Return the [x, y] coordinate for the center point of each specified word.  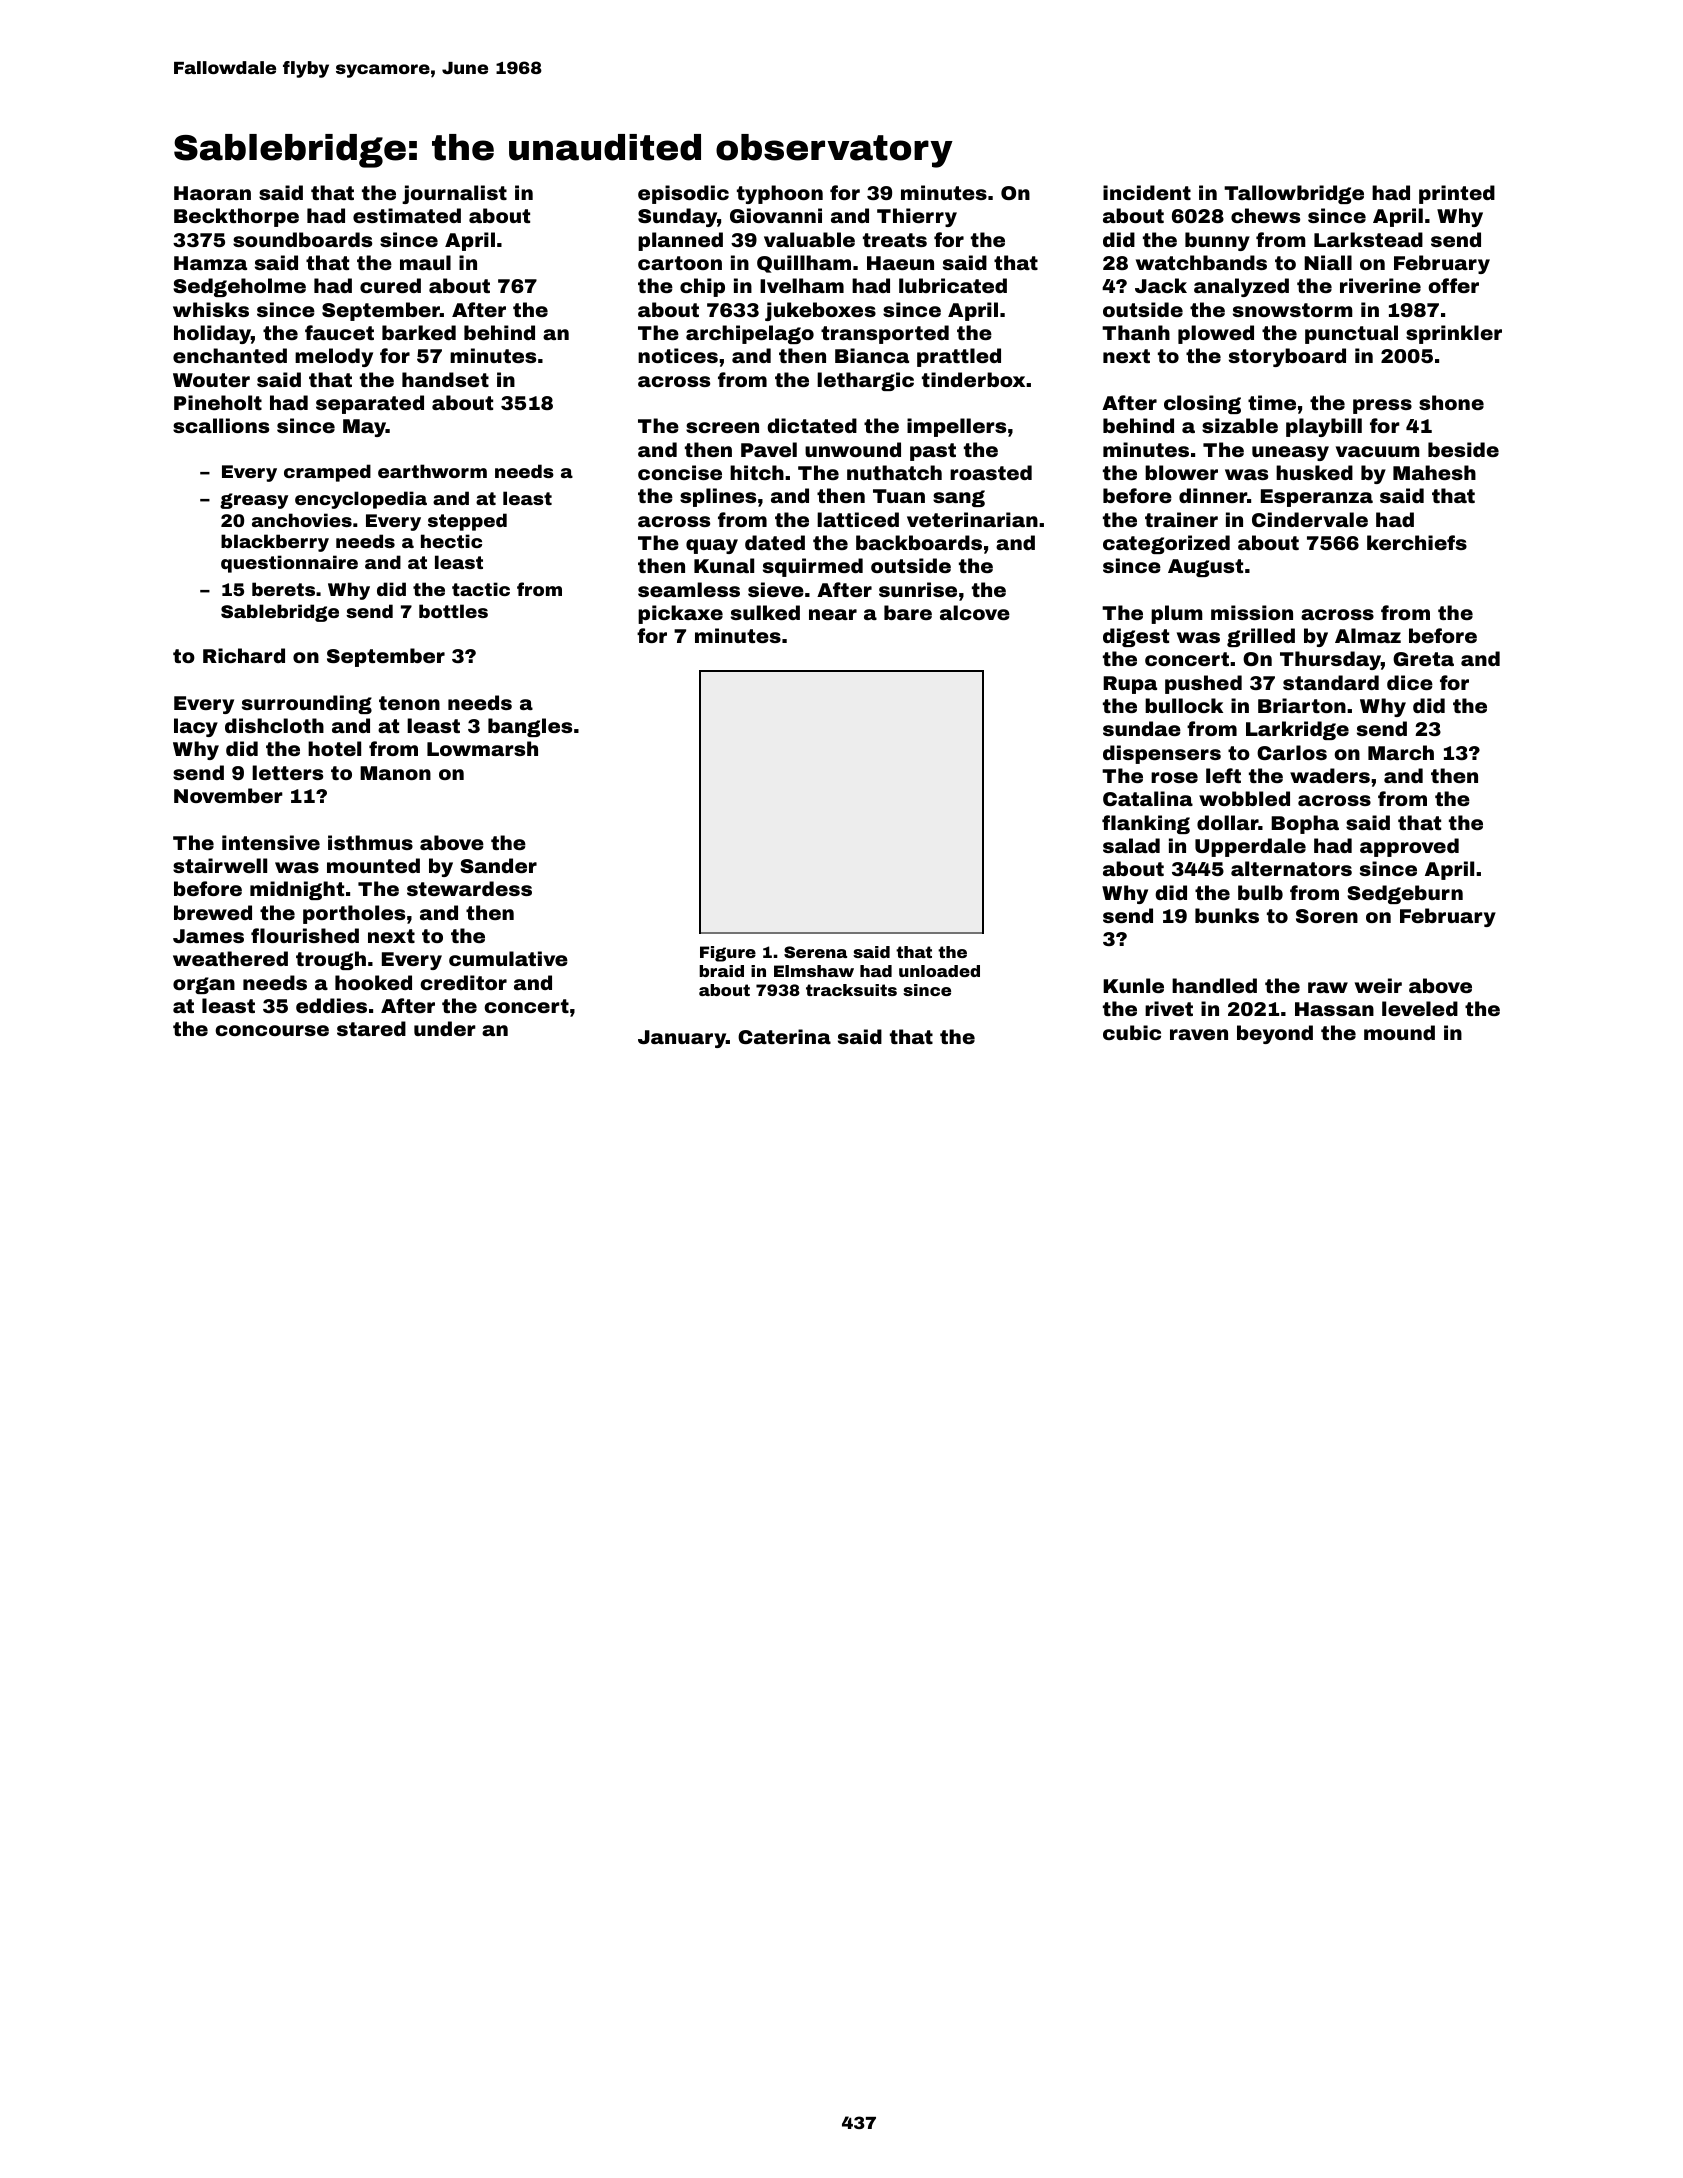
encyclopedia [361, 500]
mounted [373, 865]
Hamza [210, 263]
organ [204, 985]
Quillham [804, 264]
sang [959, 498]
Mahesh [1434, 472]
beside [1463, 449]
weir [1378, 985]
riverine [1380, 285]
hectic [451, 541]
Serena [815, 952]
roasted [991, 472]
